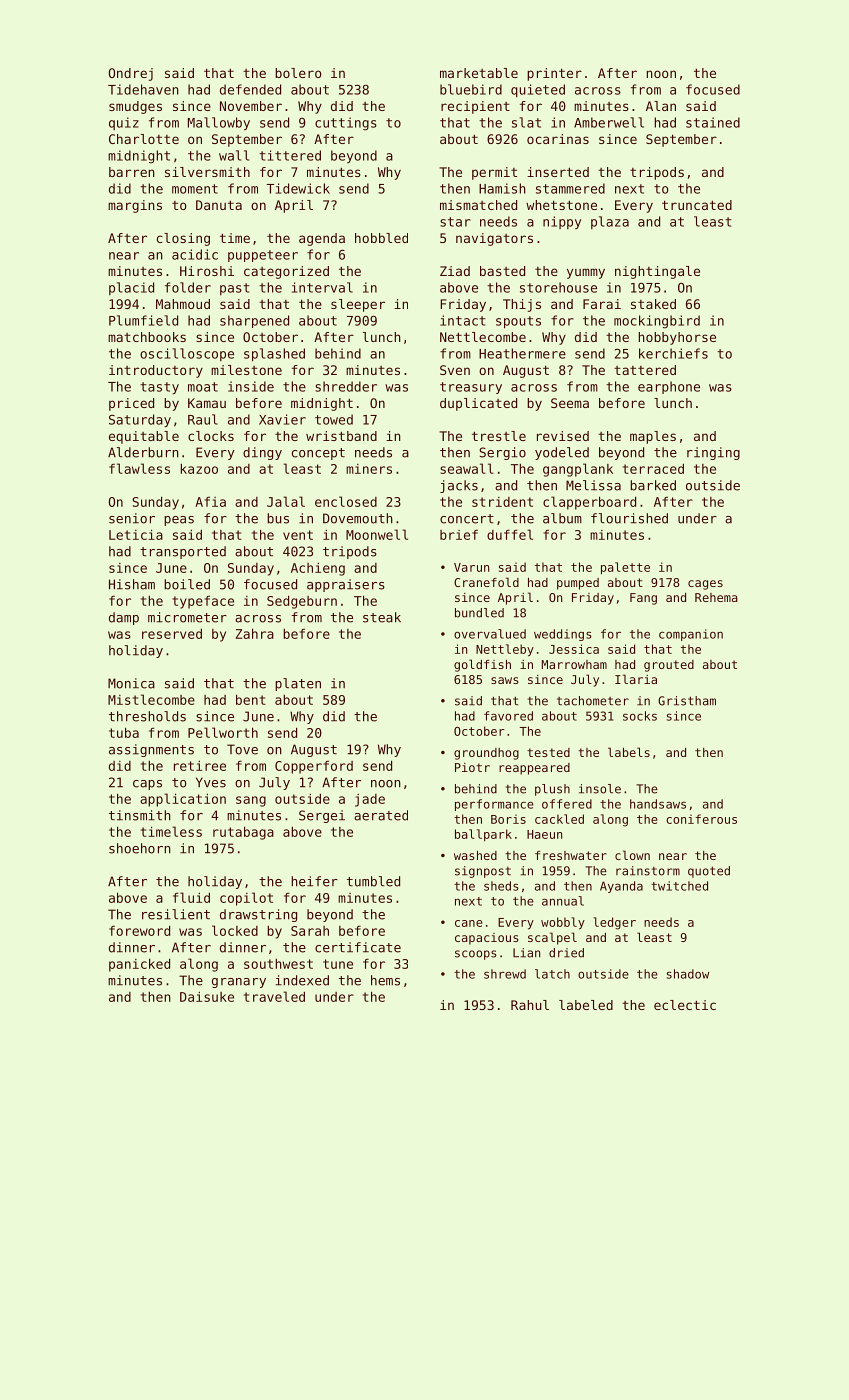  I want to click on printer, so click(554, 74).
